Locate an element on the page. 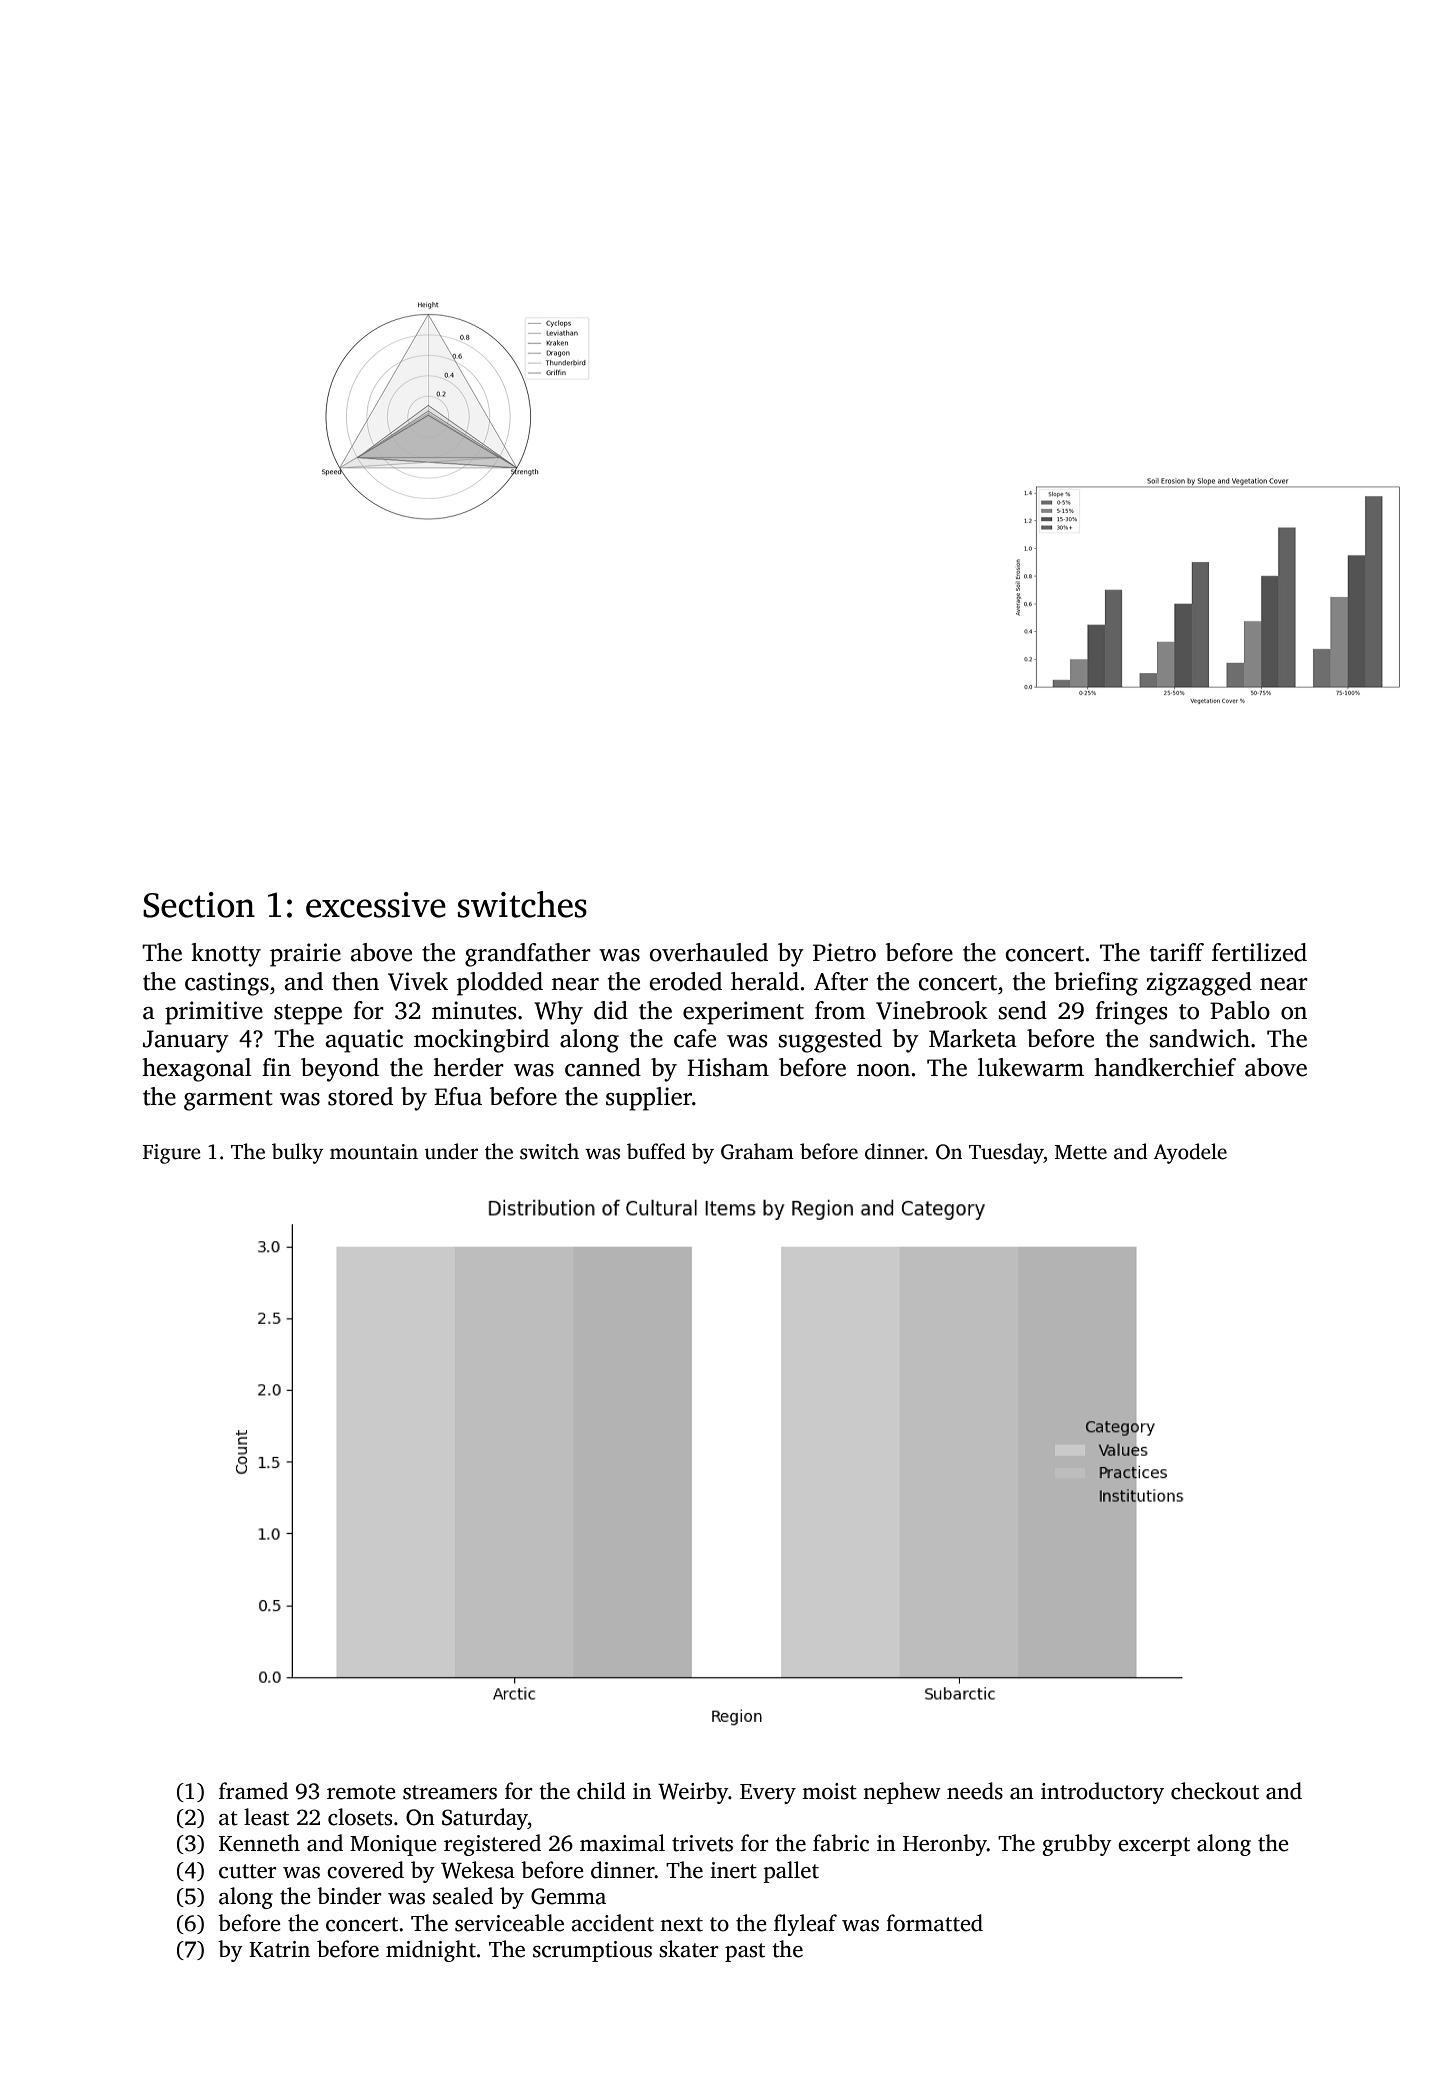 Image resolution: width=1450 pixels, height=2100 pixels. streamers is located at coordinates (450, 1792).
